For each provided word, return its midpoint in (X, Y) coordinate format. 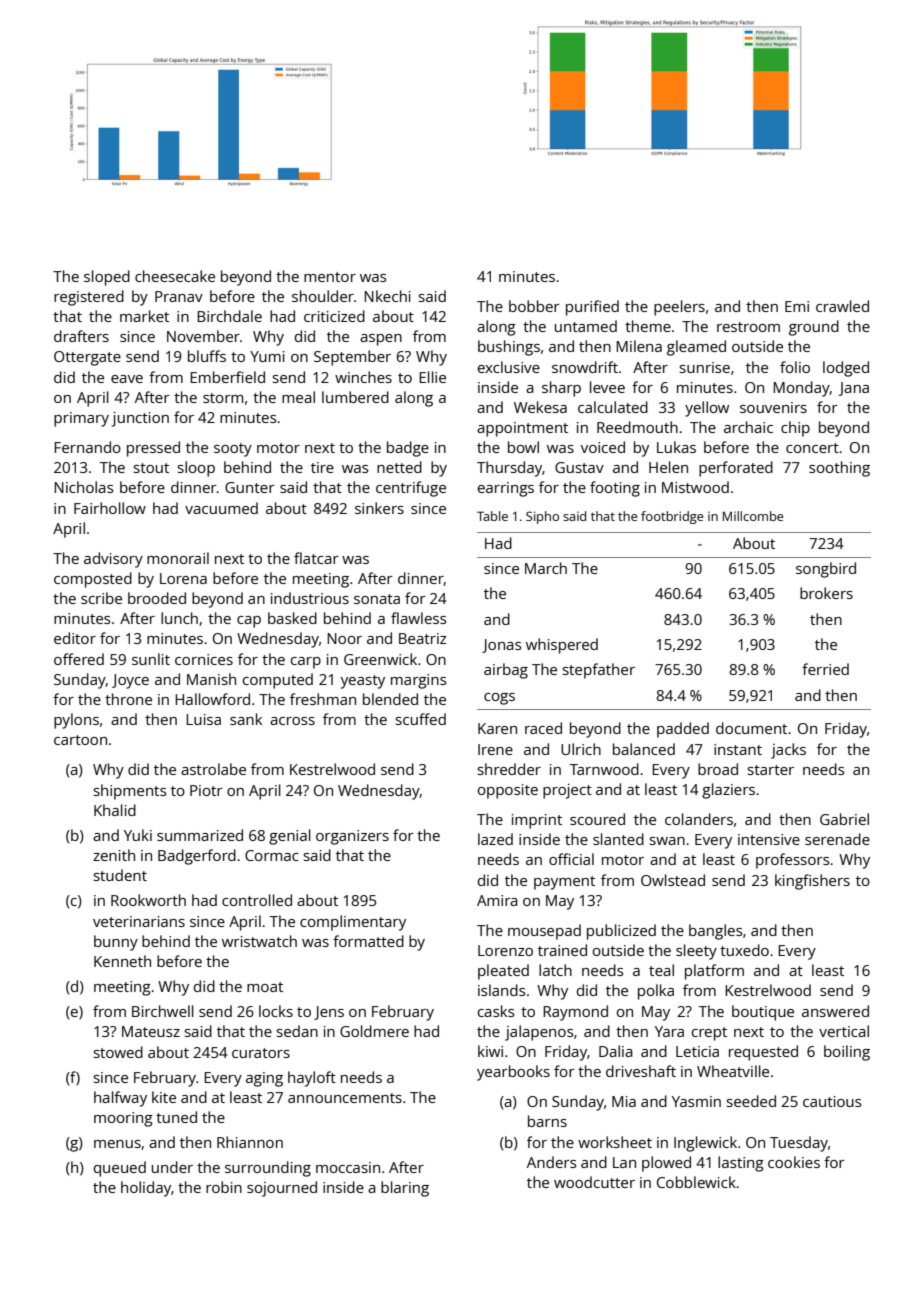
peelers (679, 308)
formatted (368, 941)
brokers (826, 593)
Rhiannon (250, 1142)
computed (278, 681)
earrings (506, 489)
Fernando (87, 447)
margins (418, 681)
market (144, 316)
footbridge (672, 517)
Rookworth (148, 900)
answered (835, 1011)
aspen (381, 340)
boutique (763, 1013)
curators (261, 1053)
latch (555, 970)
